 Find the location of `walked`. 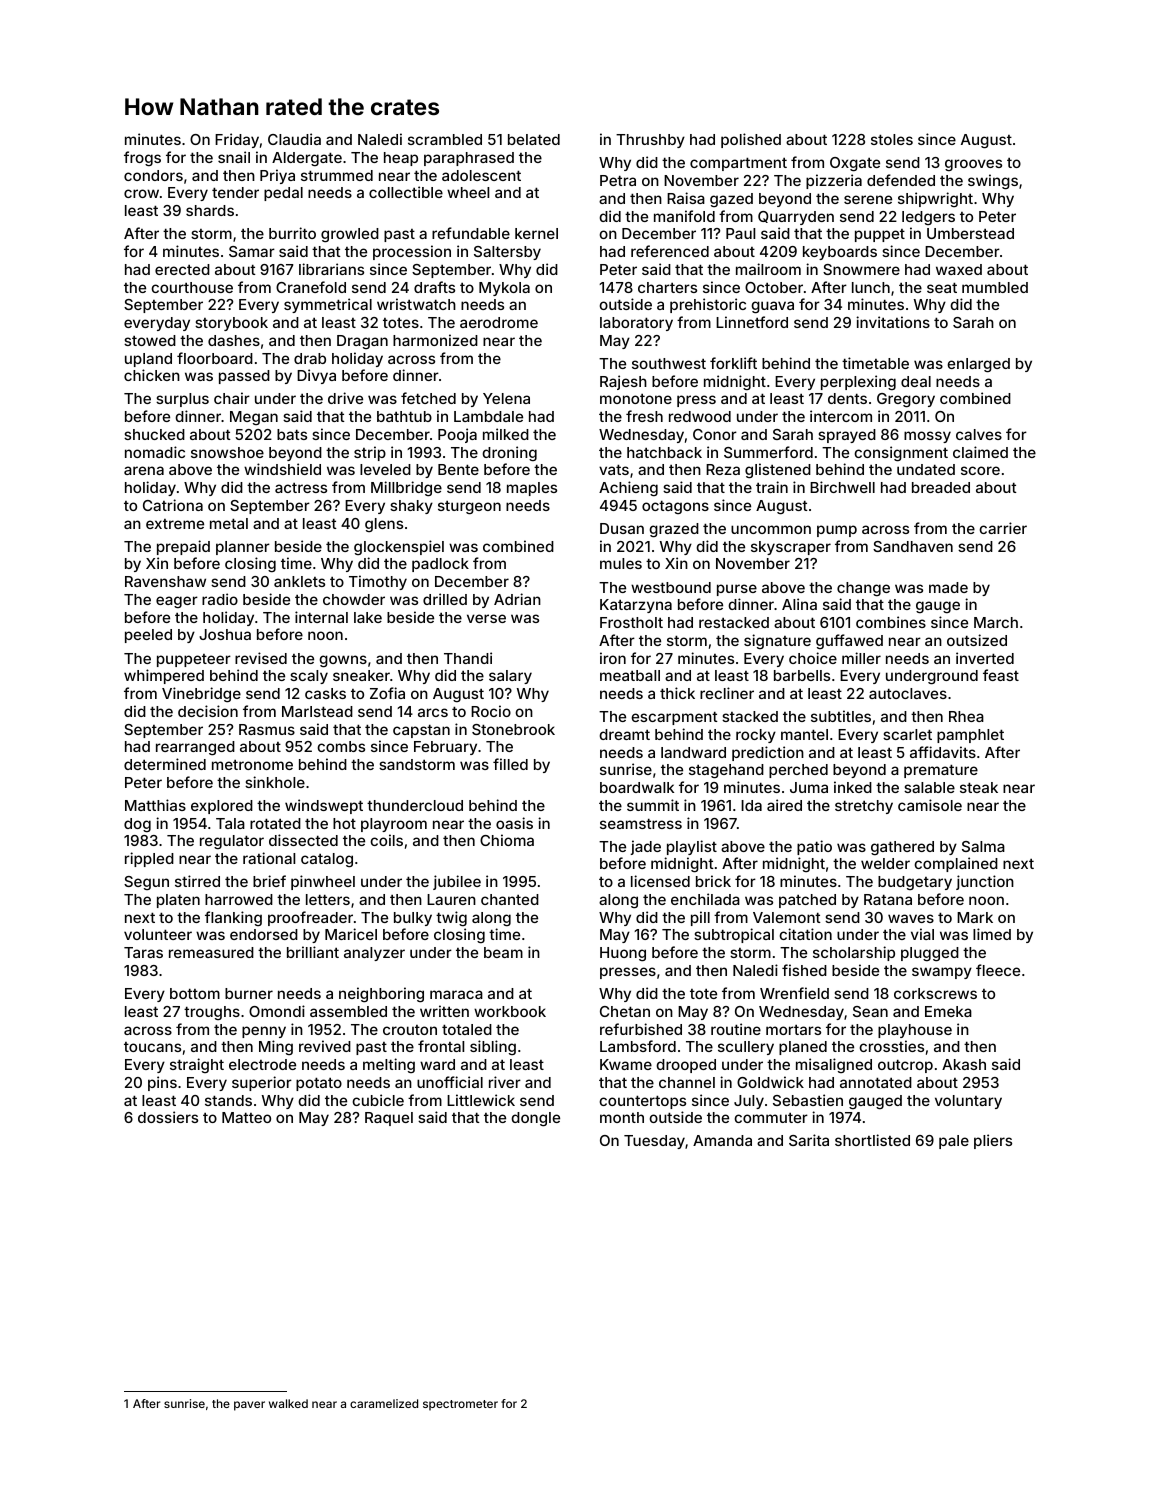

walked is located at coordinates (288, 1403).
